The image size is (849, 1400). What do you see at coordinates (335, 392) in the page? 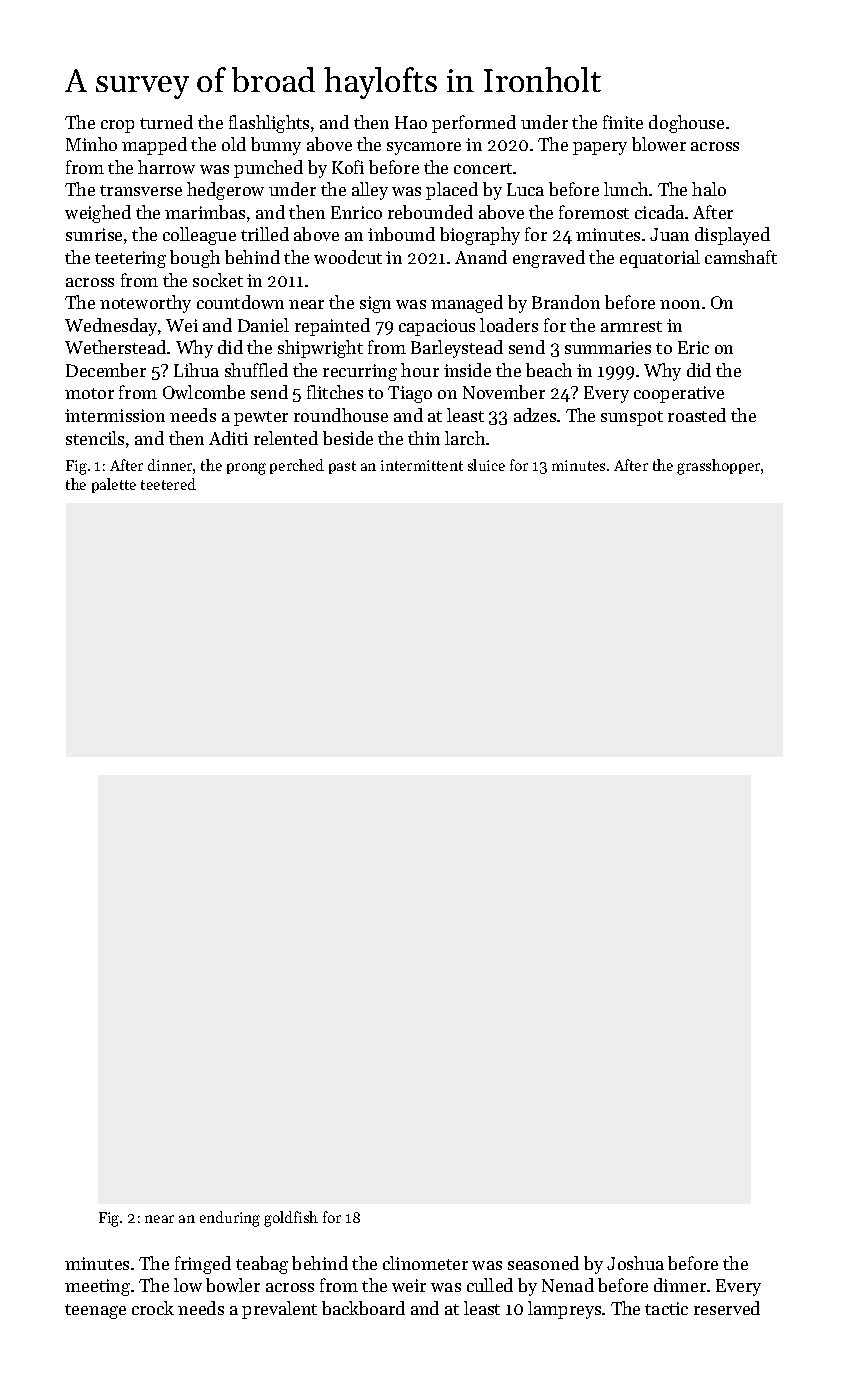
I see `flitches` at bounding box center [335, 392].
